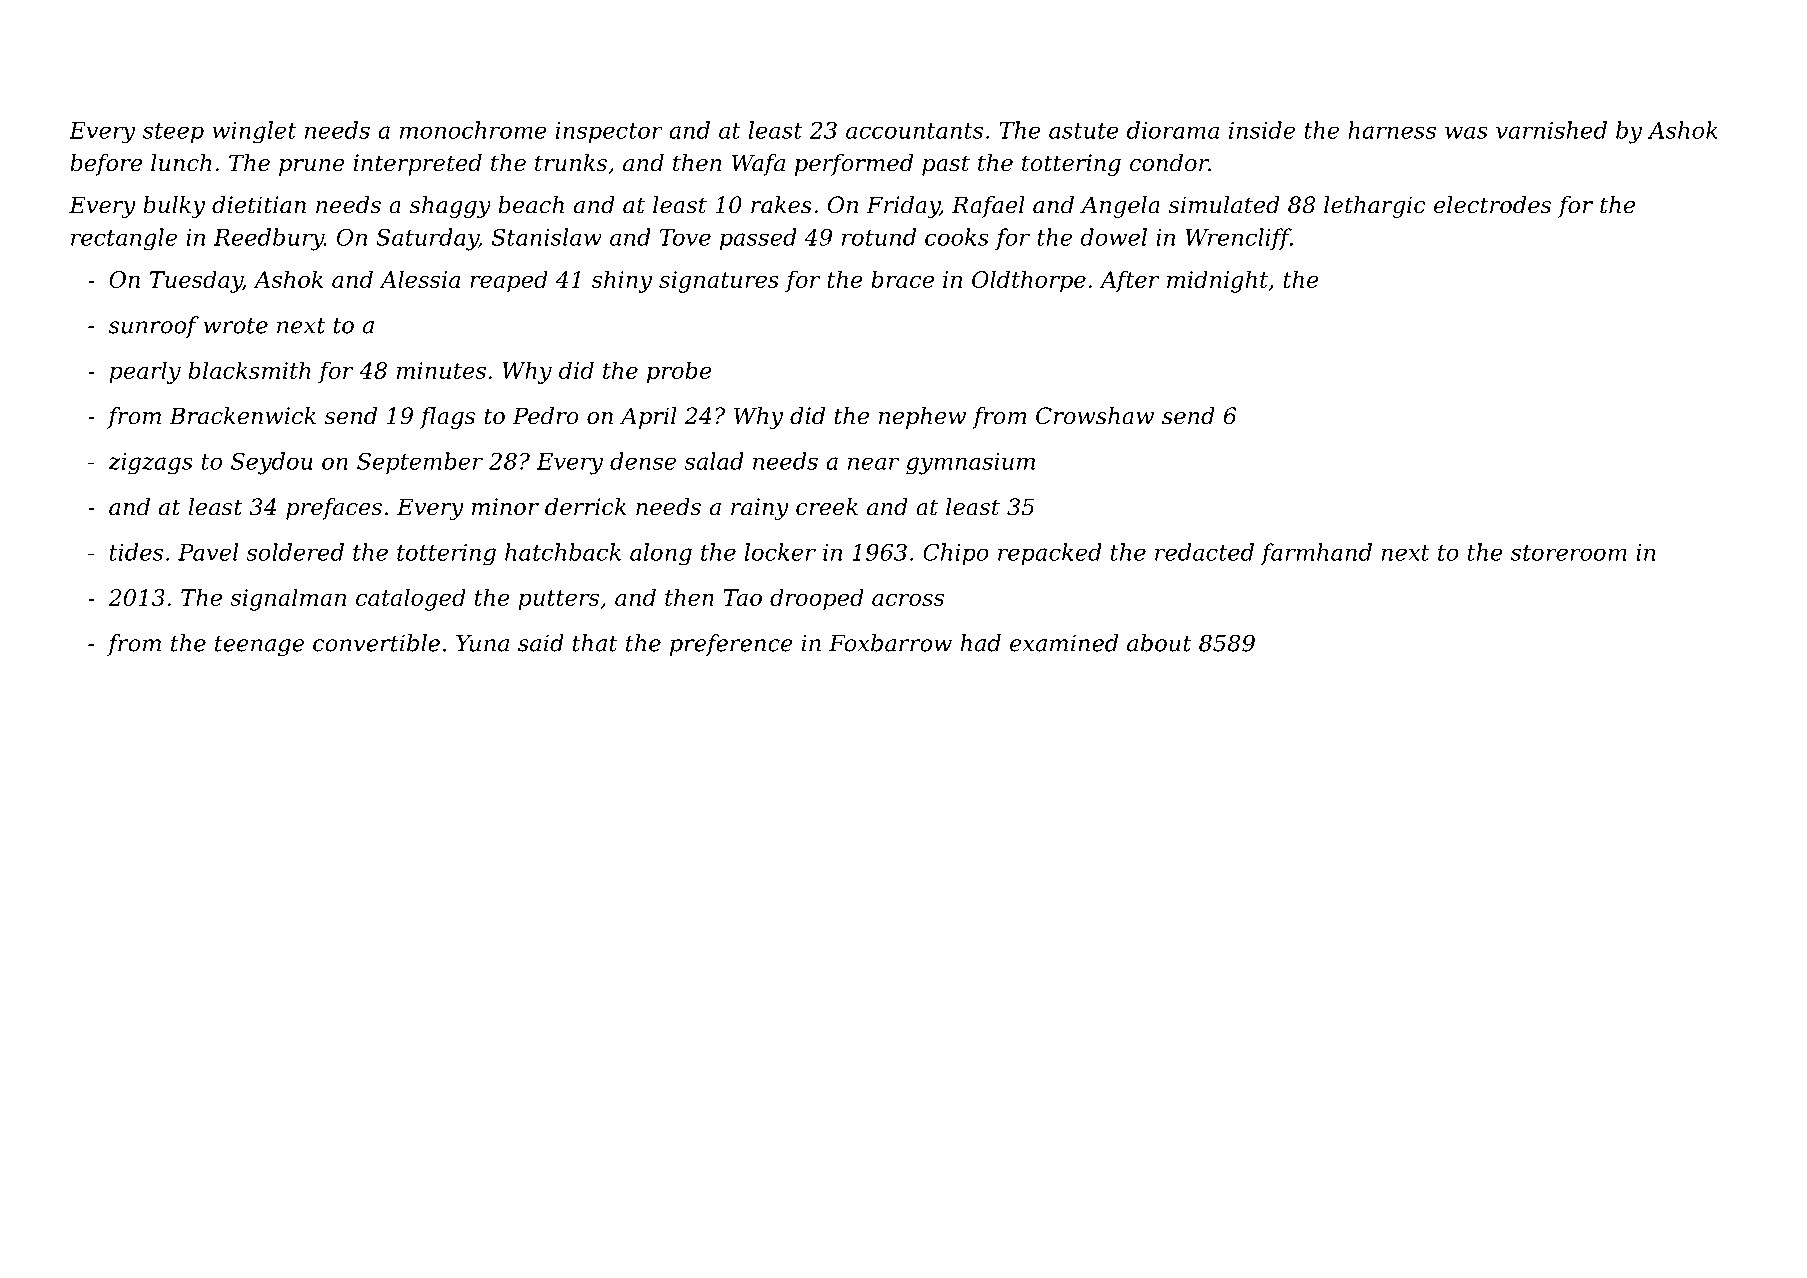  I want to click on steep, so click(173, 133).
